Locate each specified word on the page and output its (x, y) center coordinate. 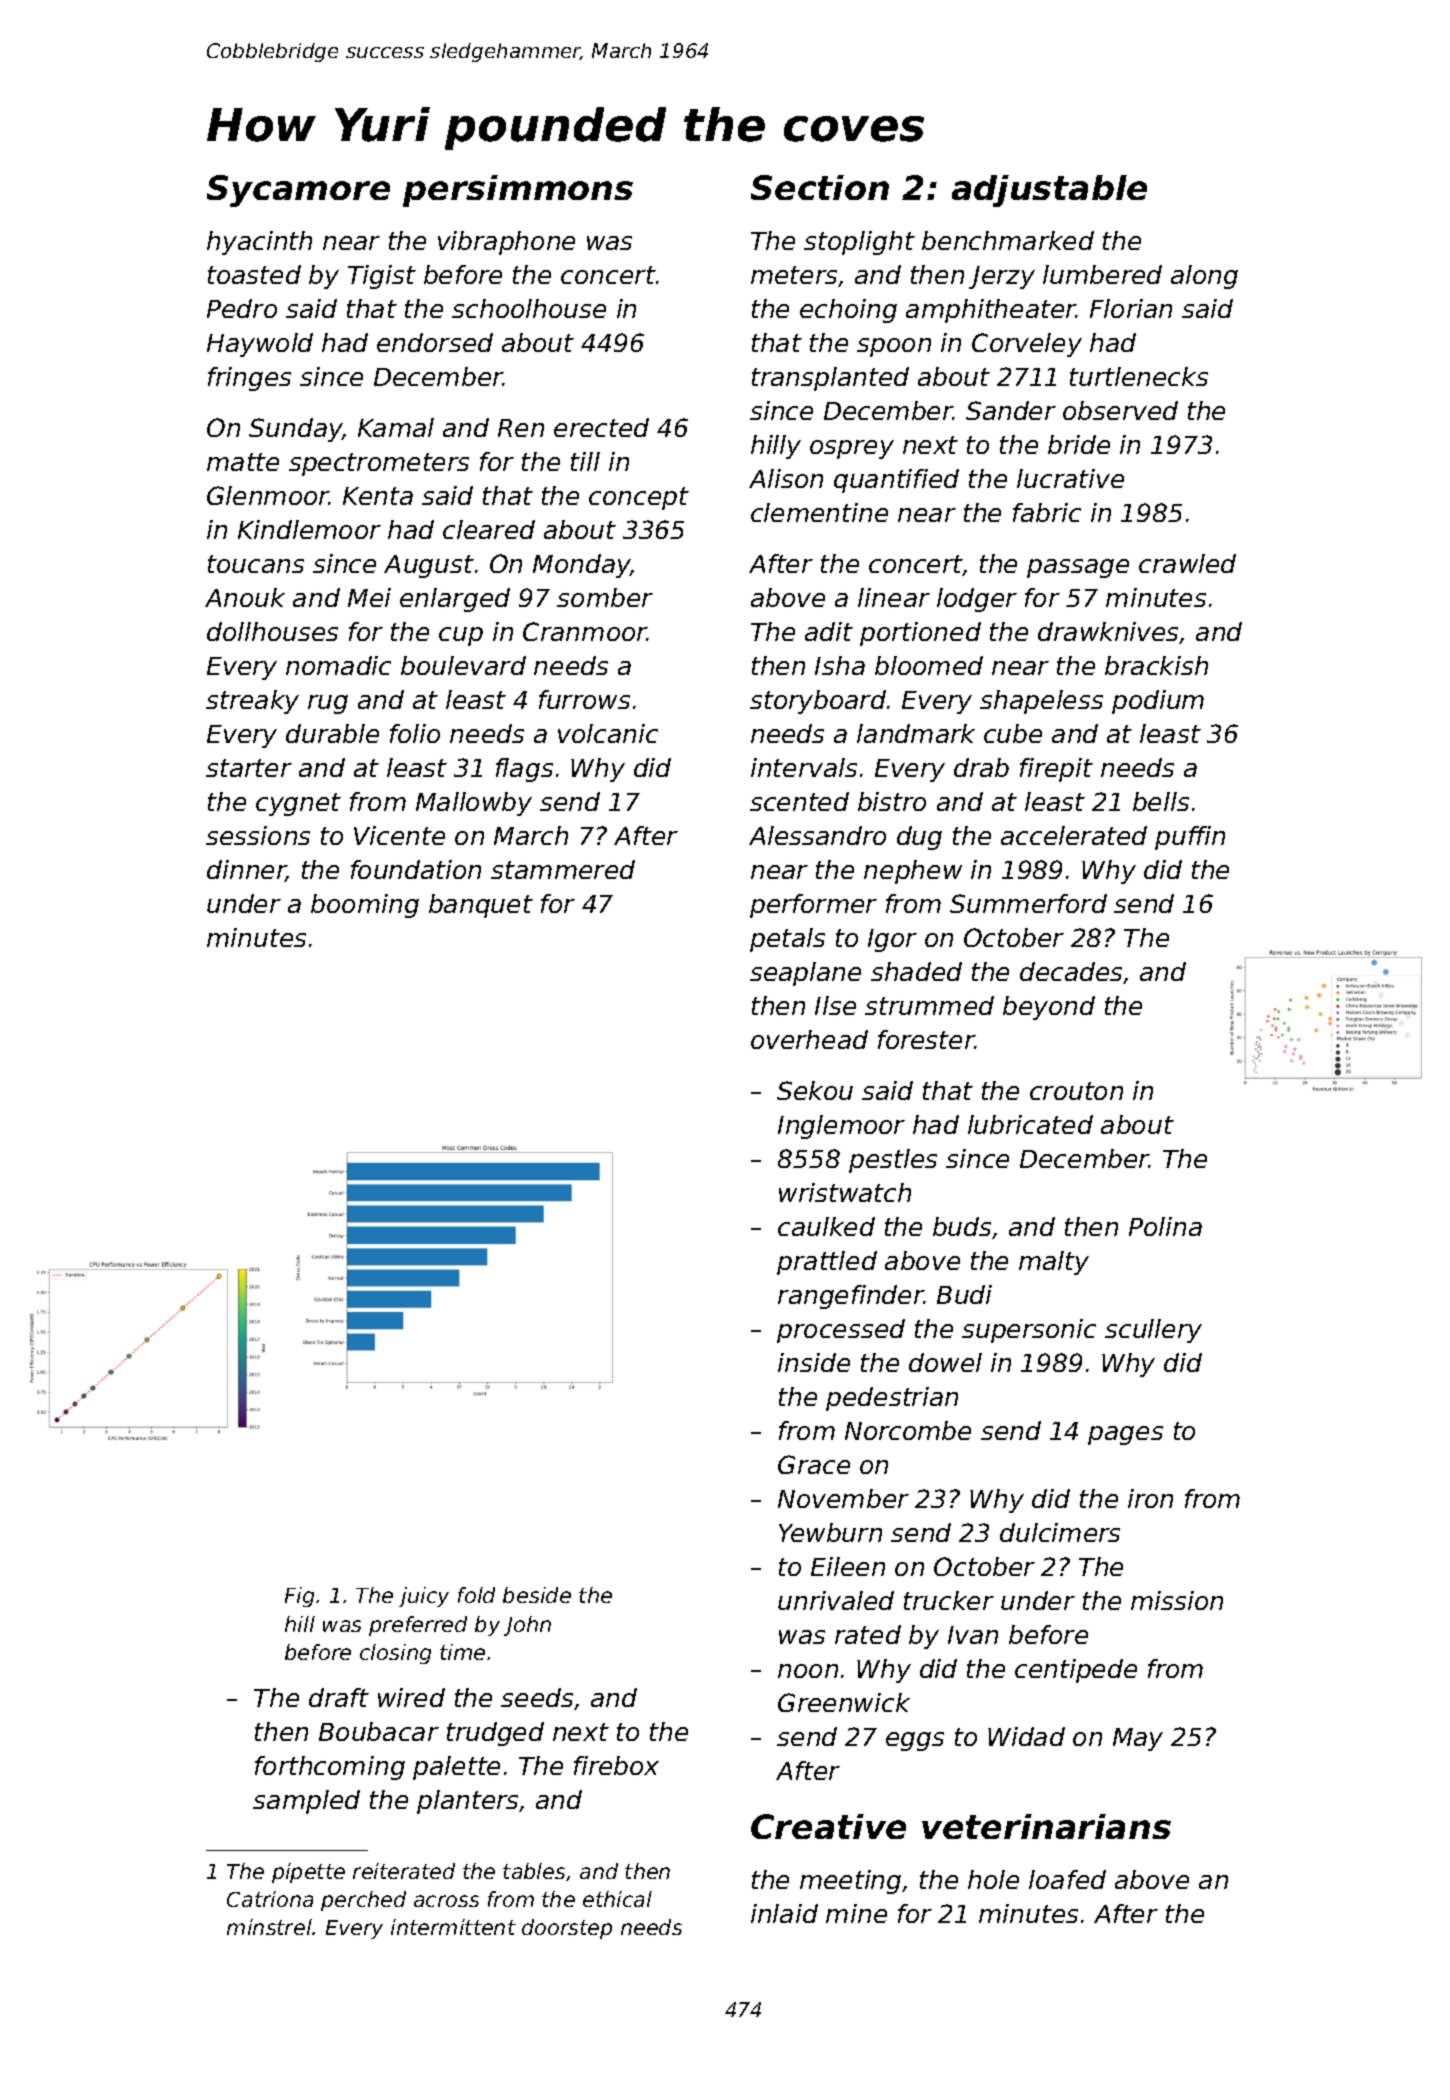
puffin (1190, 838)
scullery (1153, 1331)
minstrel (270, 1927)
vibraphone (506, 243)
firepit (1056, 770)
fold (476, 1595)
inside (814, 1362)
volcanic (608, 733)
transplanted (830, 379)
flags (524, 770)
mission (1177, 1600)
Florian (1131, 308)
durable (332, 733)
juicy (424, 1597)
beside (537, 1595)
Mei (369, 597)
